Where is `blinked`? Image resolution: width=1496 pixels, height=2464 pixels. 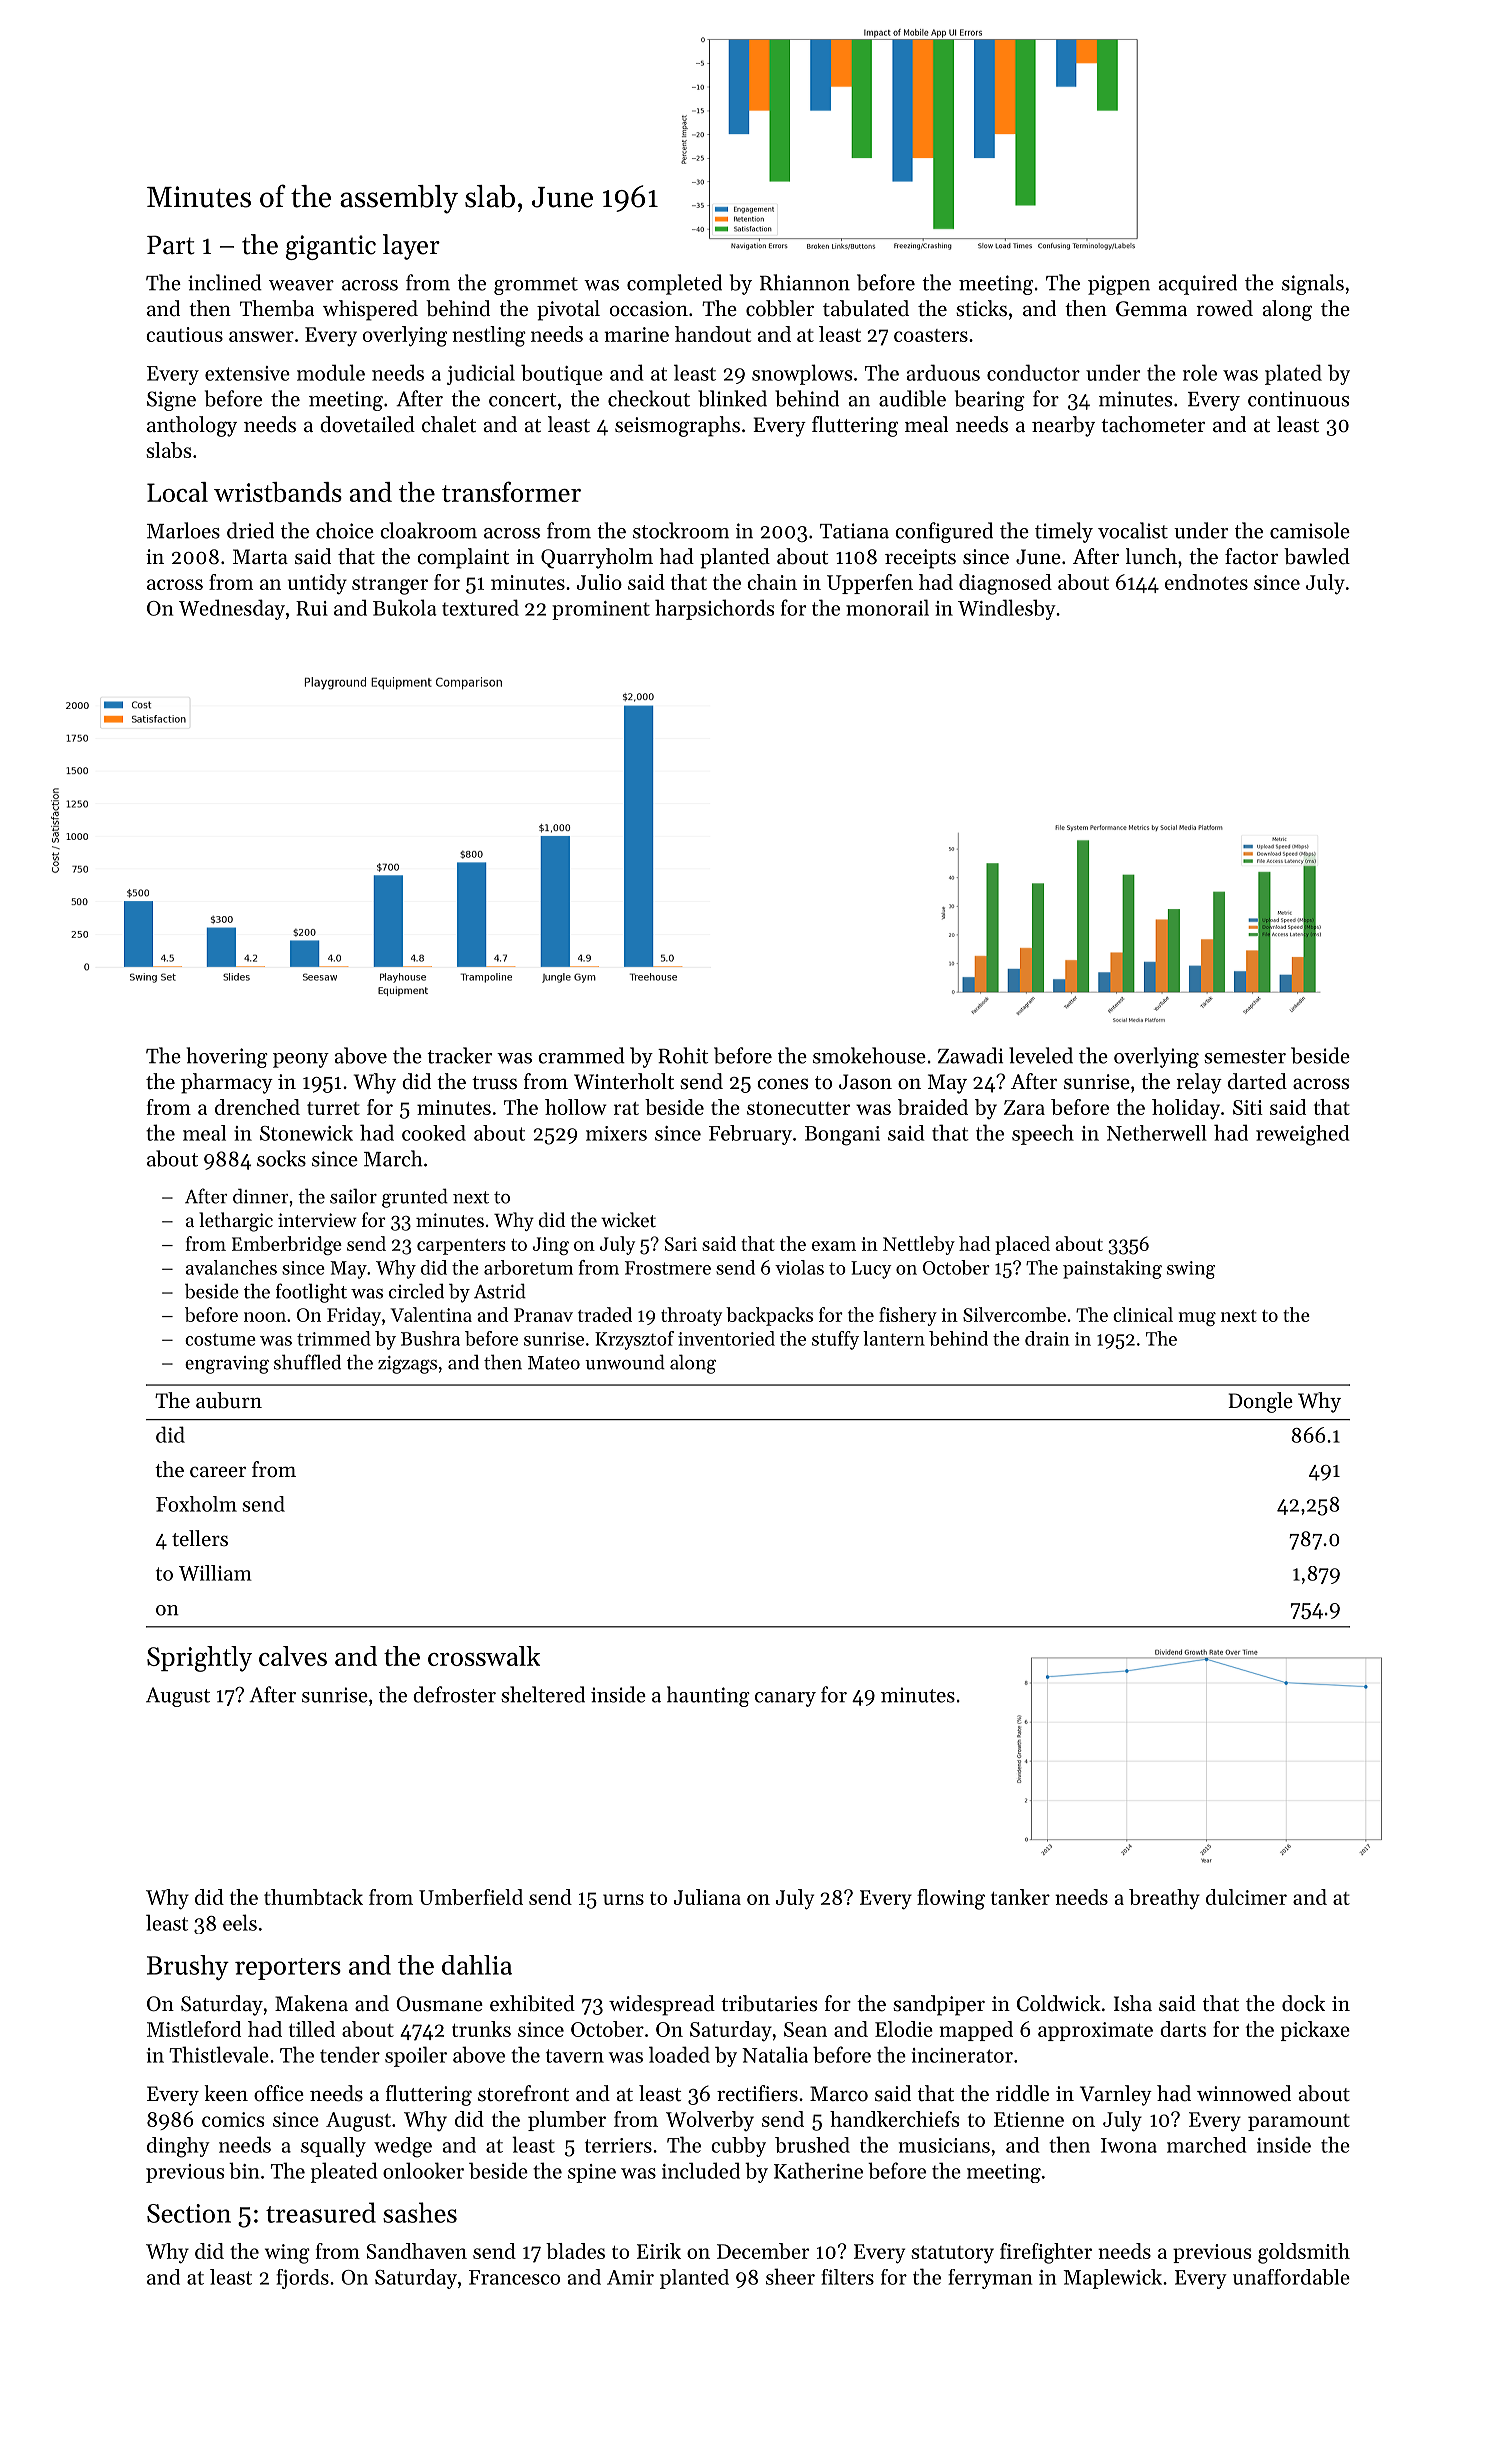 blinked is located at coordinates (732, 398).
